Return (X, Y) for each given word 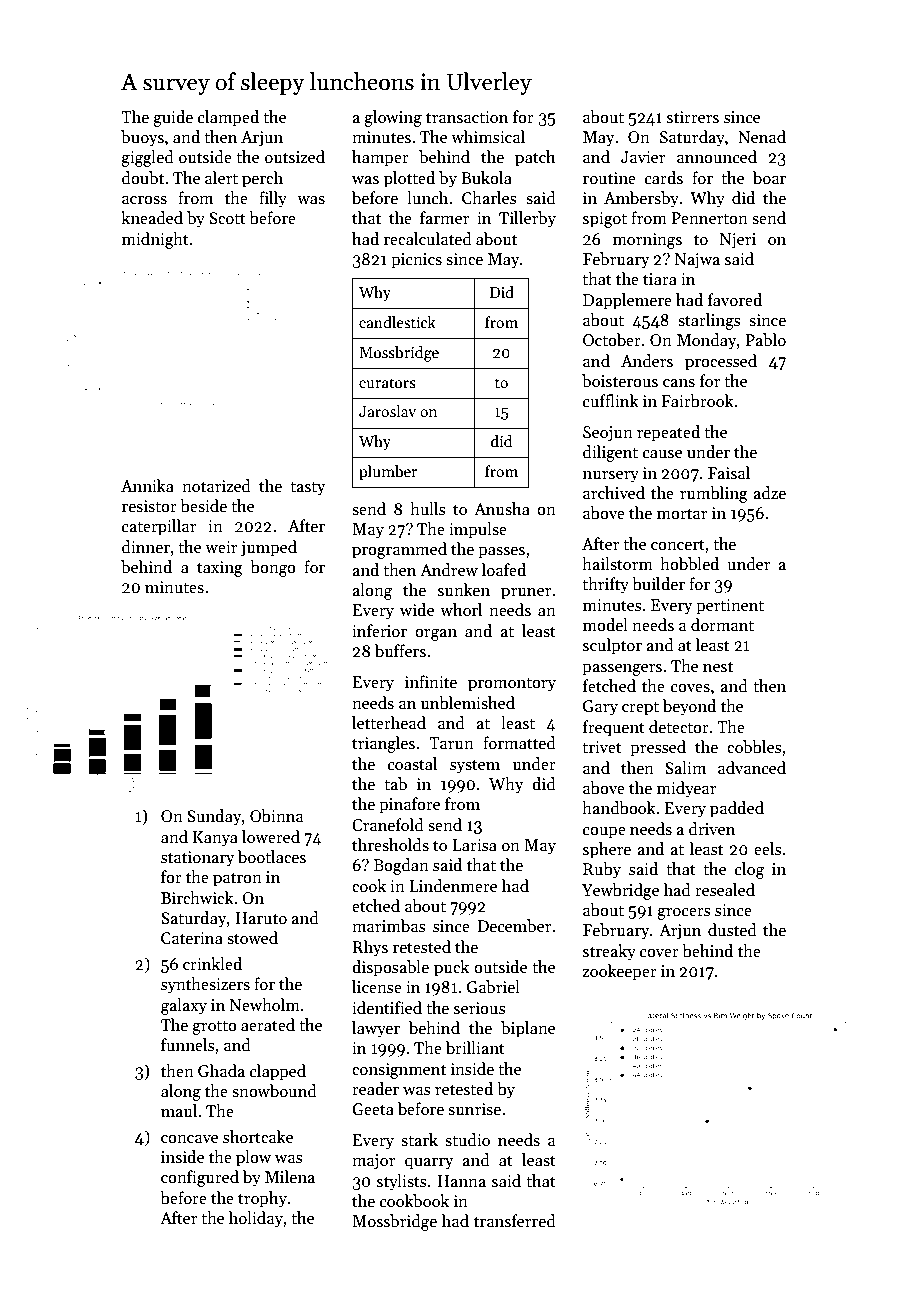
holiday (256, 1219)
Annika (147, 485)
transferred (515, 1221)
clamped (228, 118)
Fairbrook (698, 401)
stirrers (693, 117)
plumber (388, 472)
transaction (467, 117)
